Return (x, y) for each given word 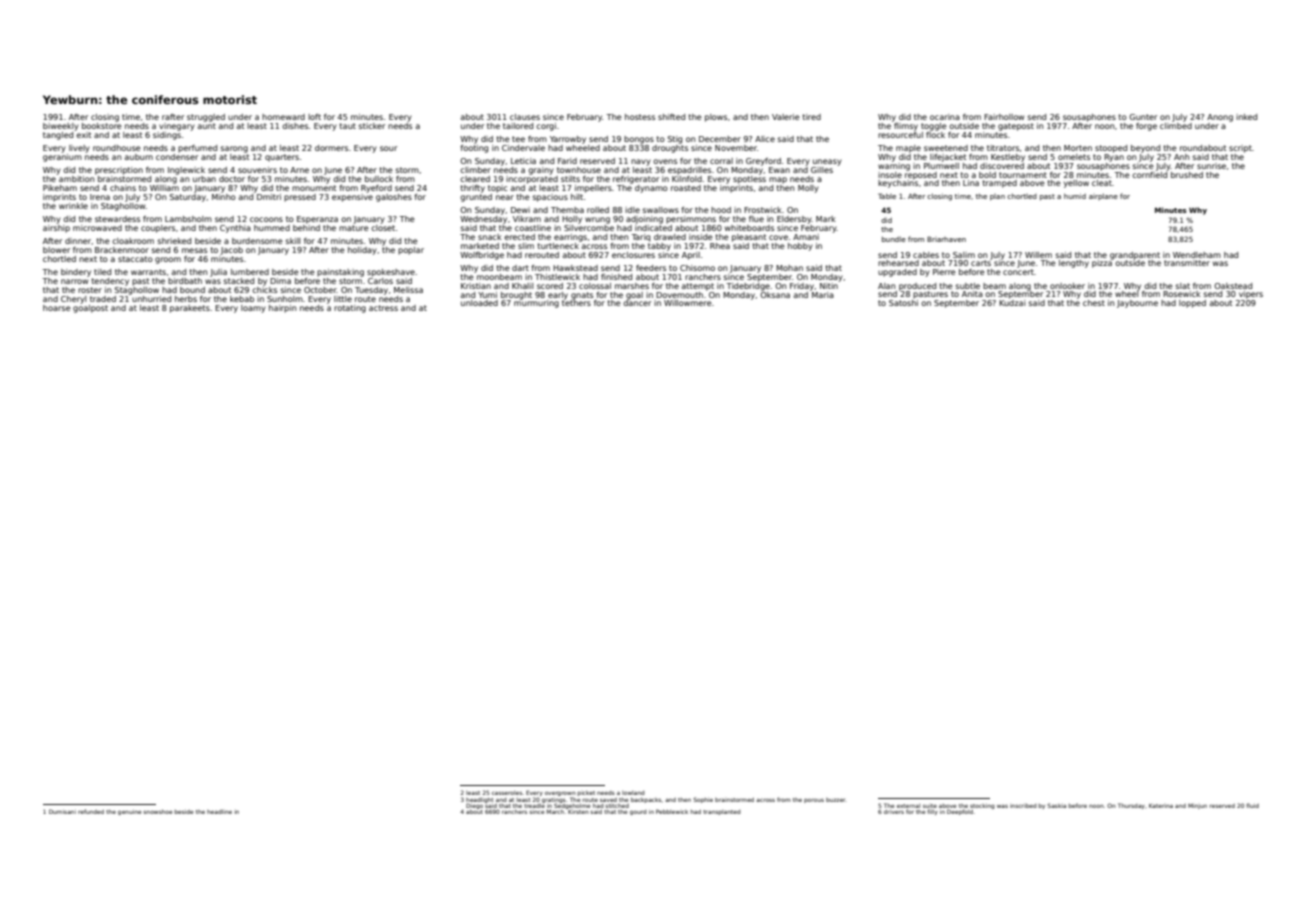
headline (219, 812)
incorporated (532, 180)
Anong (1220, 118)
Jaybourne (1137, 304)
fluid (1252, 805)
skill (293, 241)
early (558, 296)
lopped (1192, 304)
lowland (633, 793)
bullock (379, 179)
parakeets (190, 309)
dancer (637, 303)
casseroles (507, 793)
